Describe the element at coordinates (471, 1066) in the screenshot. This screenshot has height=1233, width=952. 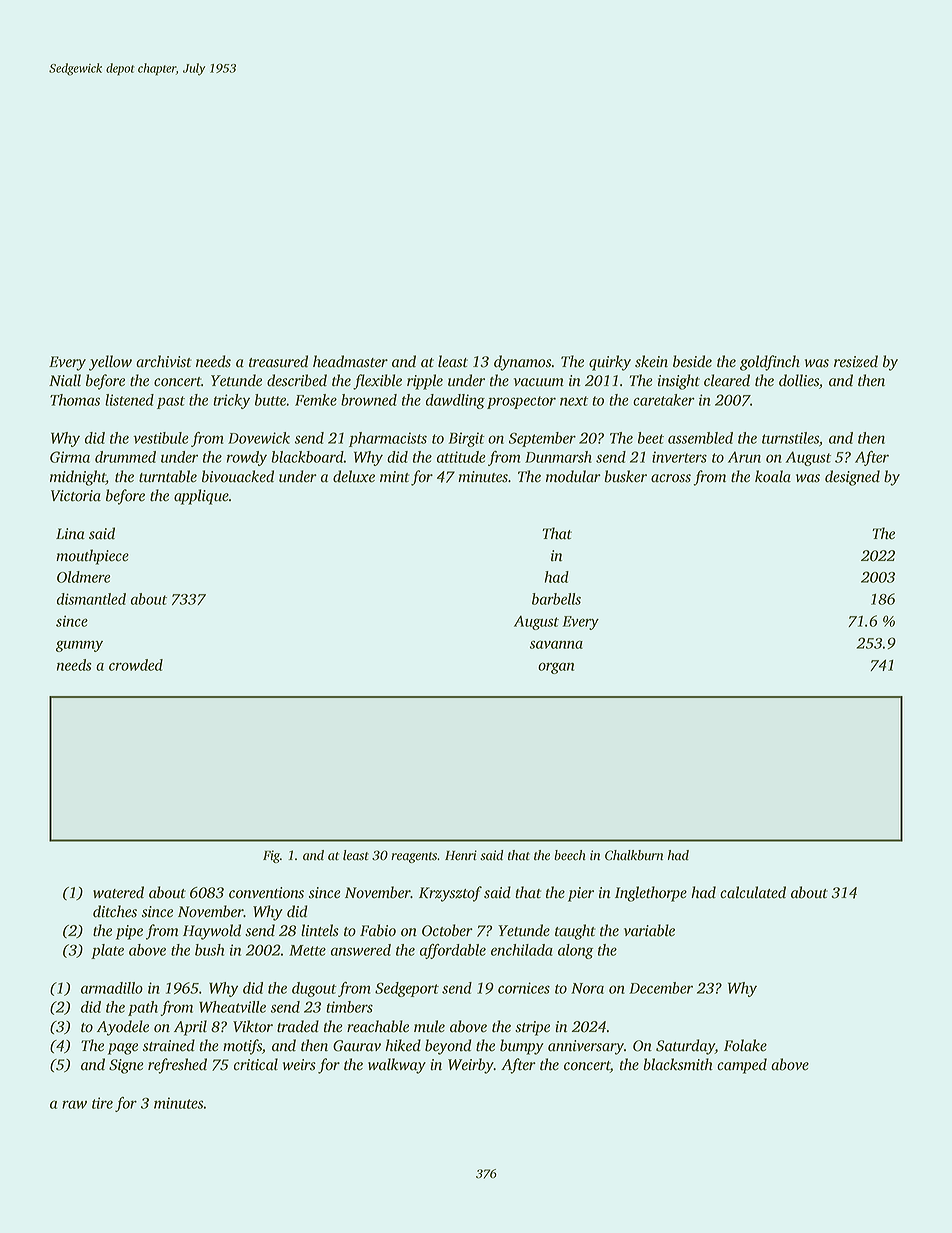
I see `Weirby` at that location.
